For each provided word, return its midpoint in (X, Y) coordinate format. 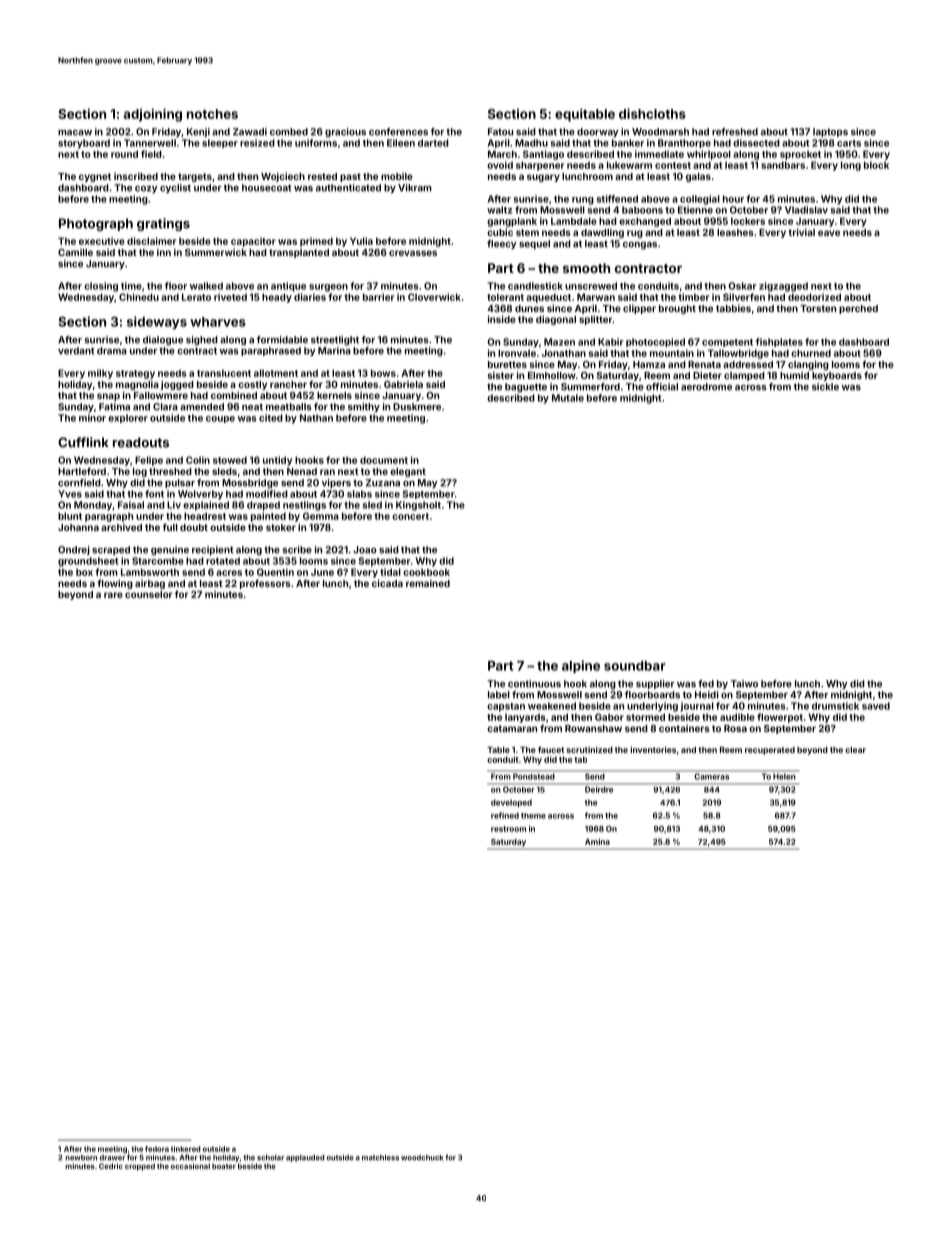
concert (410, 516)
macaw (75, 133)
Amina (597, 841)
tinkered (186, 1149)
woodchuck (422, 1158)
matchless (380, 1158)
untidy (277, 461)
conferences (398, 132)
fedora (157, 1149)
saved (876, 706)
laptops (830, 132)
